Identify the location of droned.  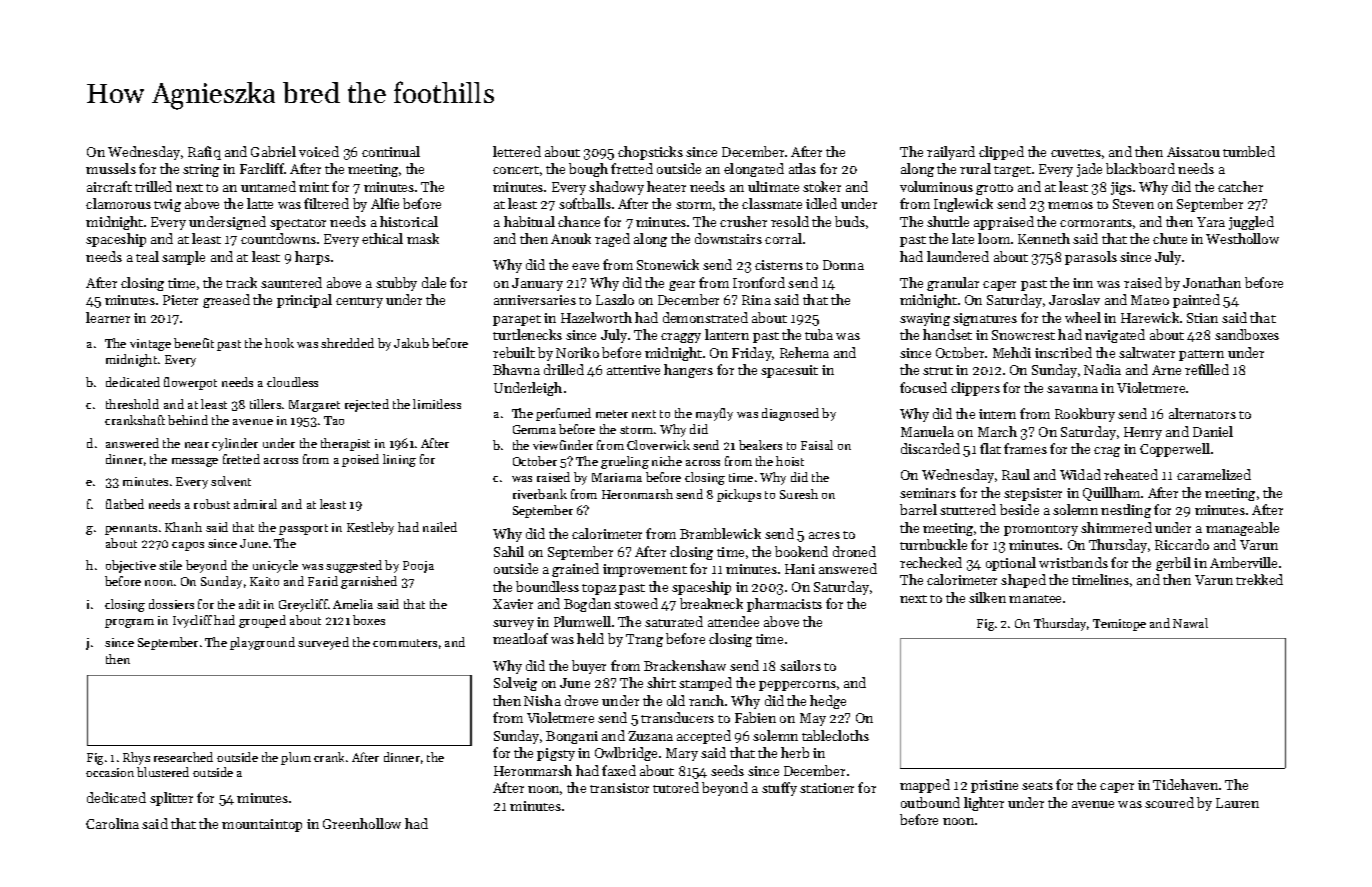
(854, 551).
